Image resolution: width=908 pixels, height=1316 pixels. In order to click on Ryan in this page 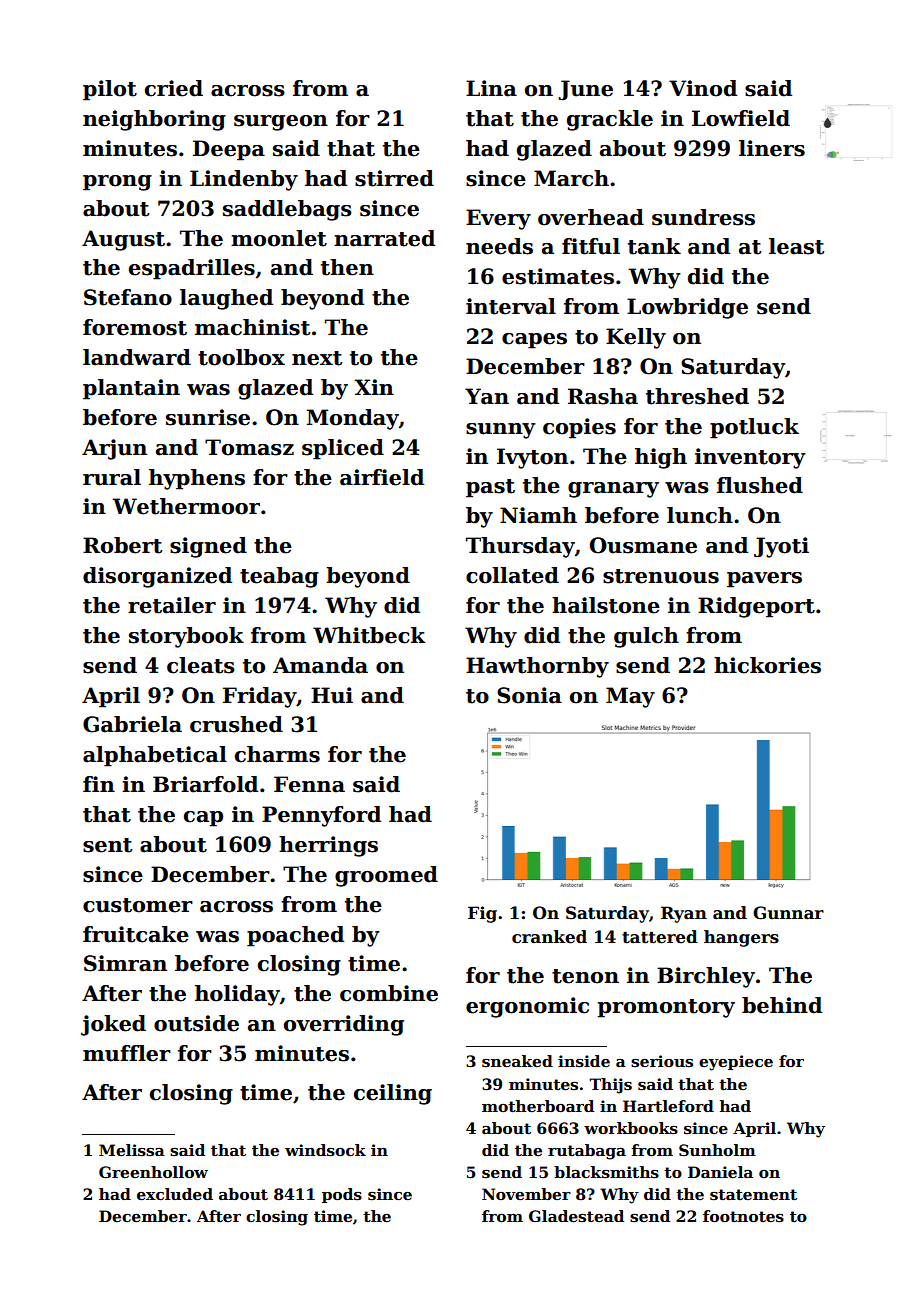, I will do `click(684, 914)`.
